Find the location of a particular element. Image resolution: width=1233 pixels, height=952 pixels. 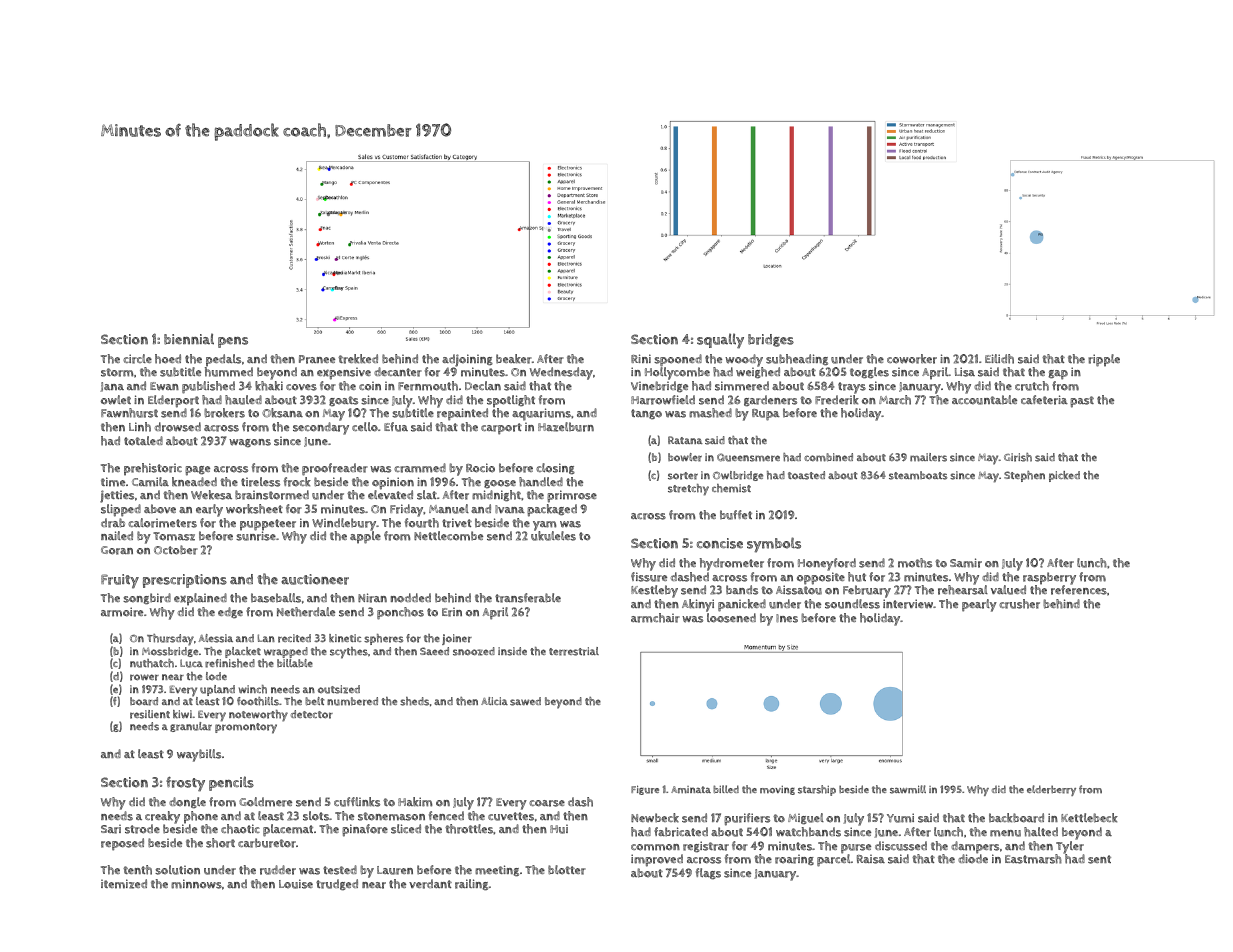

squally is located at coordinates (720, 341).
